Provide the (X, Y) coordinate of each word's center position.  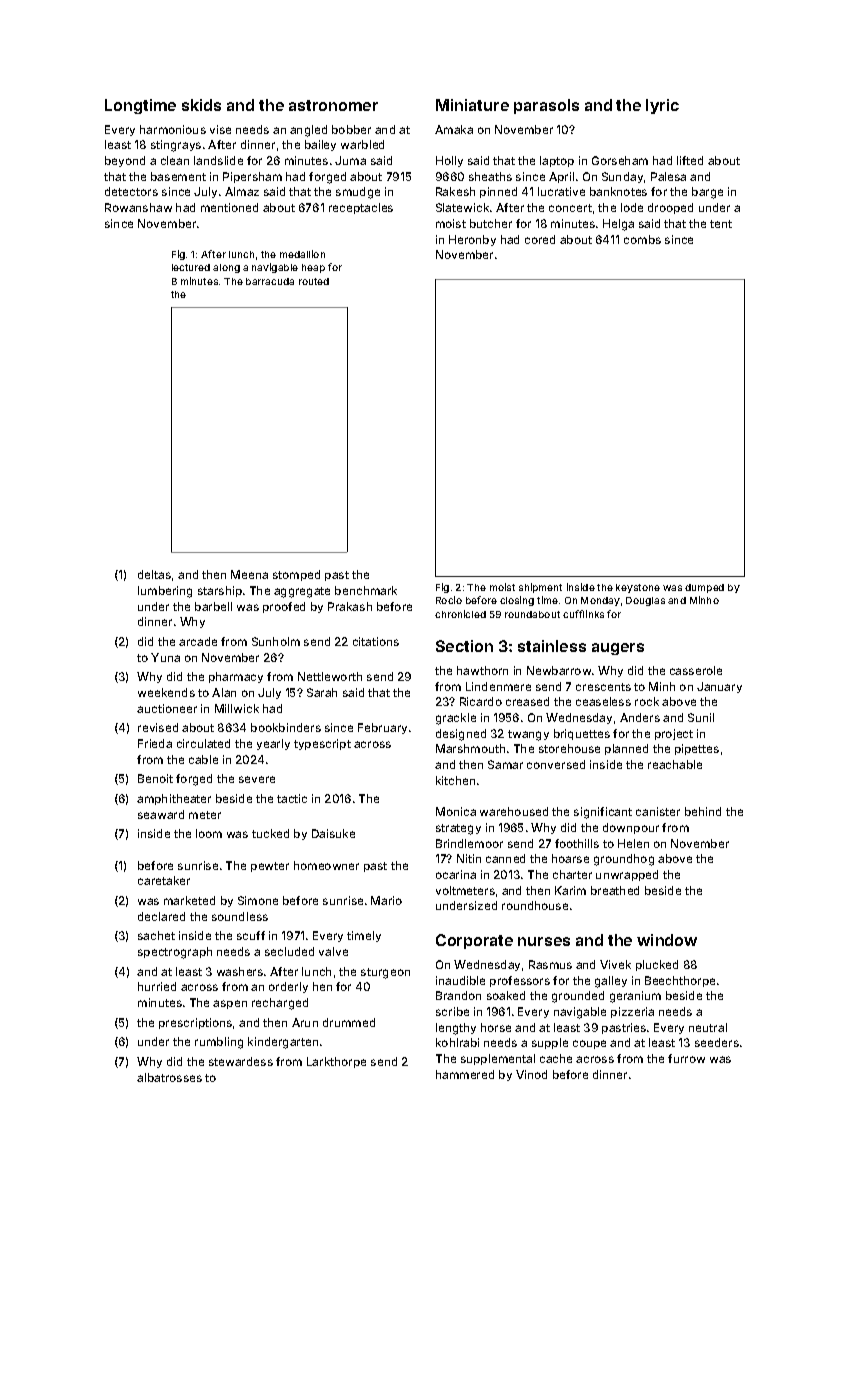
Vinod (531, 1074)
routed (314, 281)
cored (540, 239)
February (382, 728)
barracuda (270, 281)
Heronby (472, 240)
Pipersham (252, 177)
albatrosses (169, 1077)
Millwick (237, 708)
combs (642, 239)
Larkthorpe (336, 1062)
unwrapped (627, 875)
